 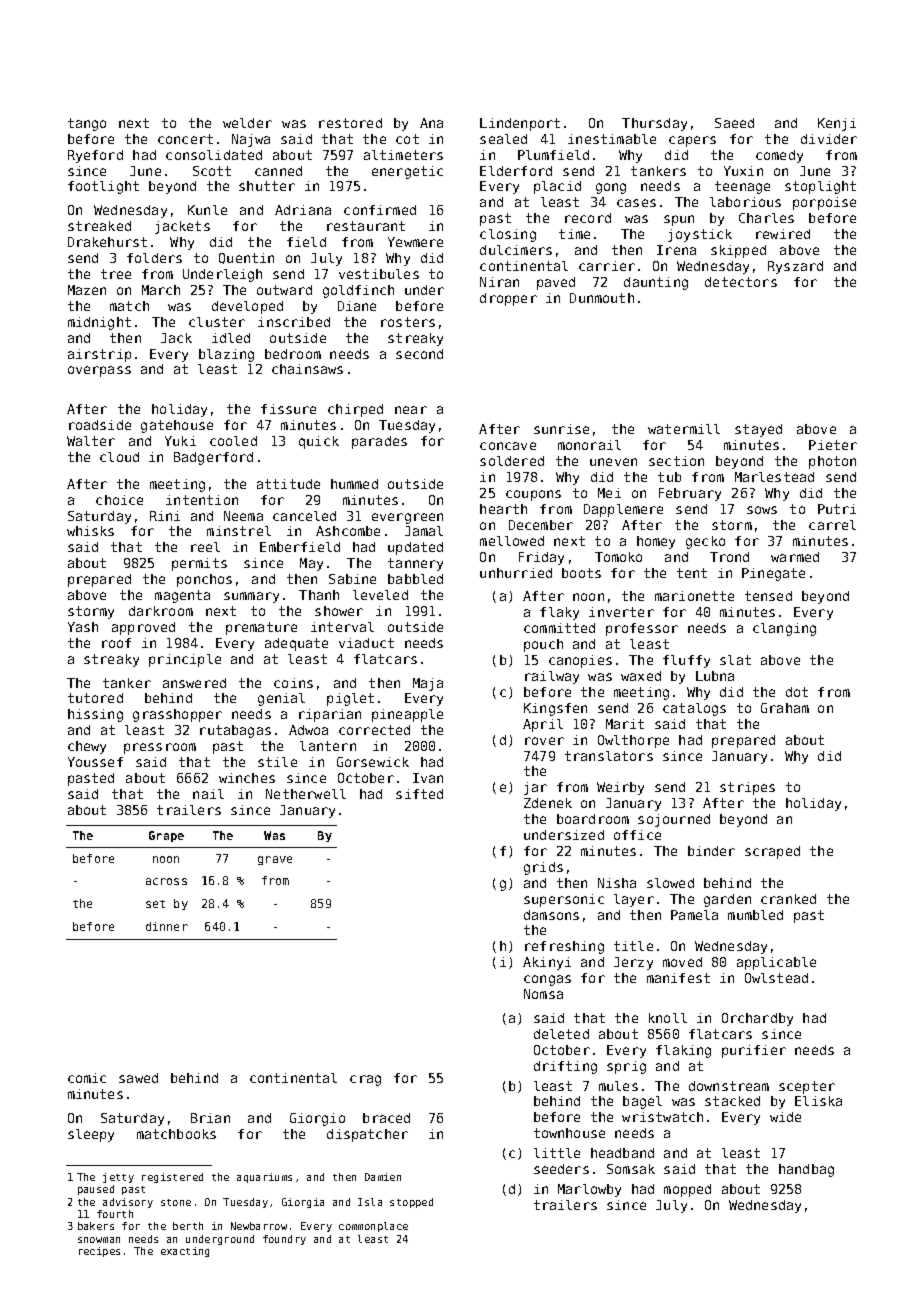 What do you see at coordinates (247, 307) in the image?
I see `developed` at bounding box center [247, 307].
